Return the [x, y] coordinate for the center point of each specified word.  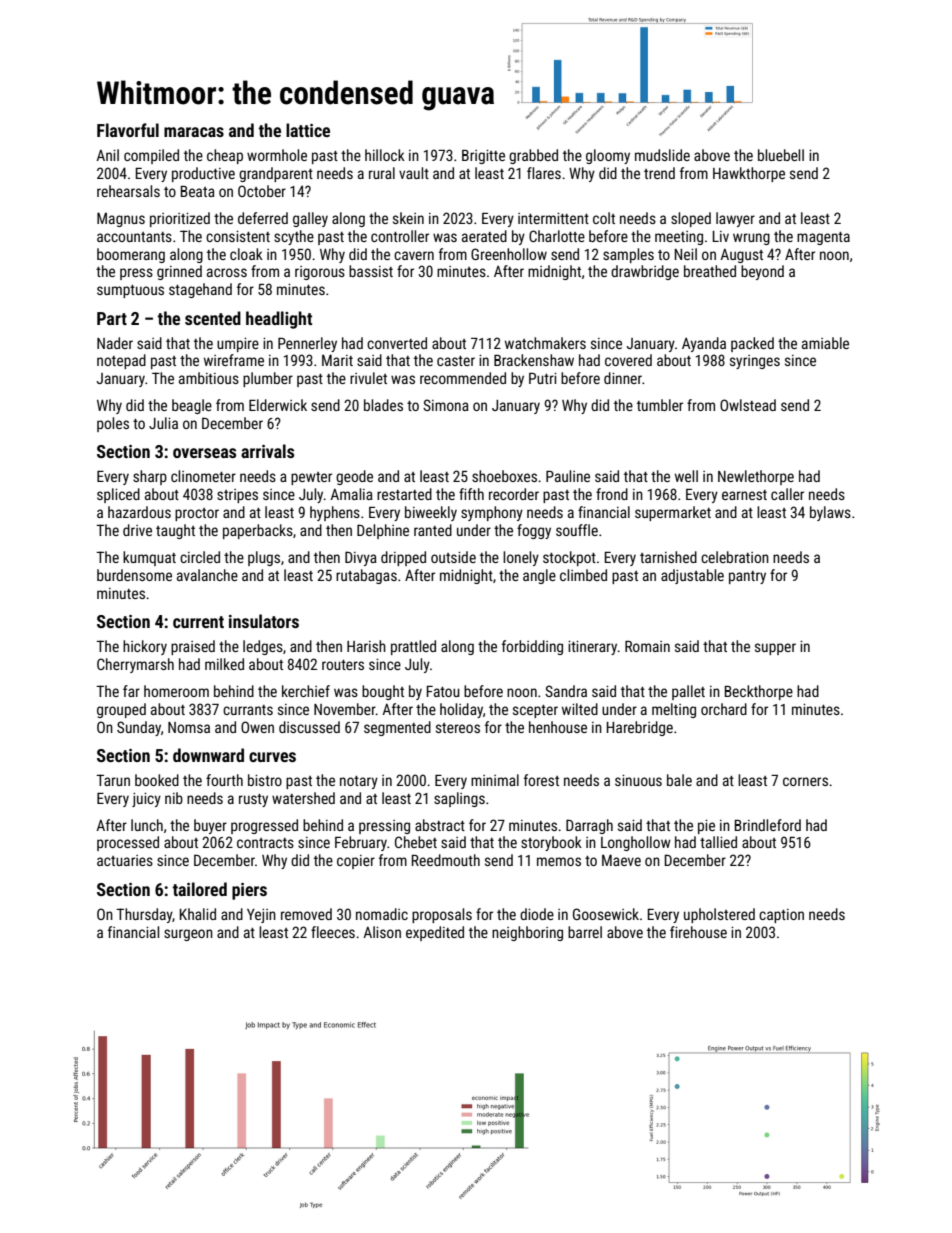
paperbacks [258, 531]
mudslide [662, 155]
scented [213, 318]
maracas [194, 132]
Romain [647, 646]
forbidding [532, 647]
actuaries [125, 860]
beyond [762, 272]
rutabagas [366, 576]
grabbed [533, 156]
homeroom [176, 691]
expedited [435, 933]
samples [628, 255]
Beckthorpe [759, 692]
